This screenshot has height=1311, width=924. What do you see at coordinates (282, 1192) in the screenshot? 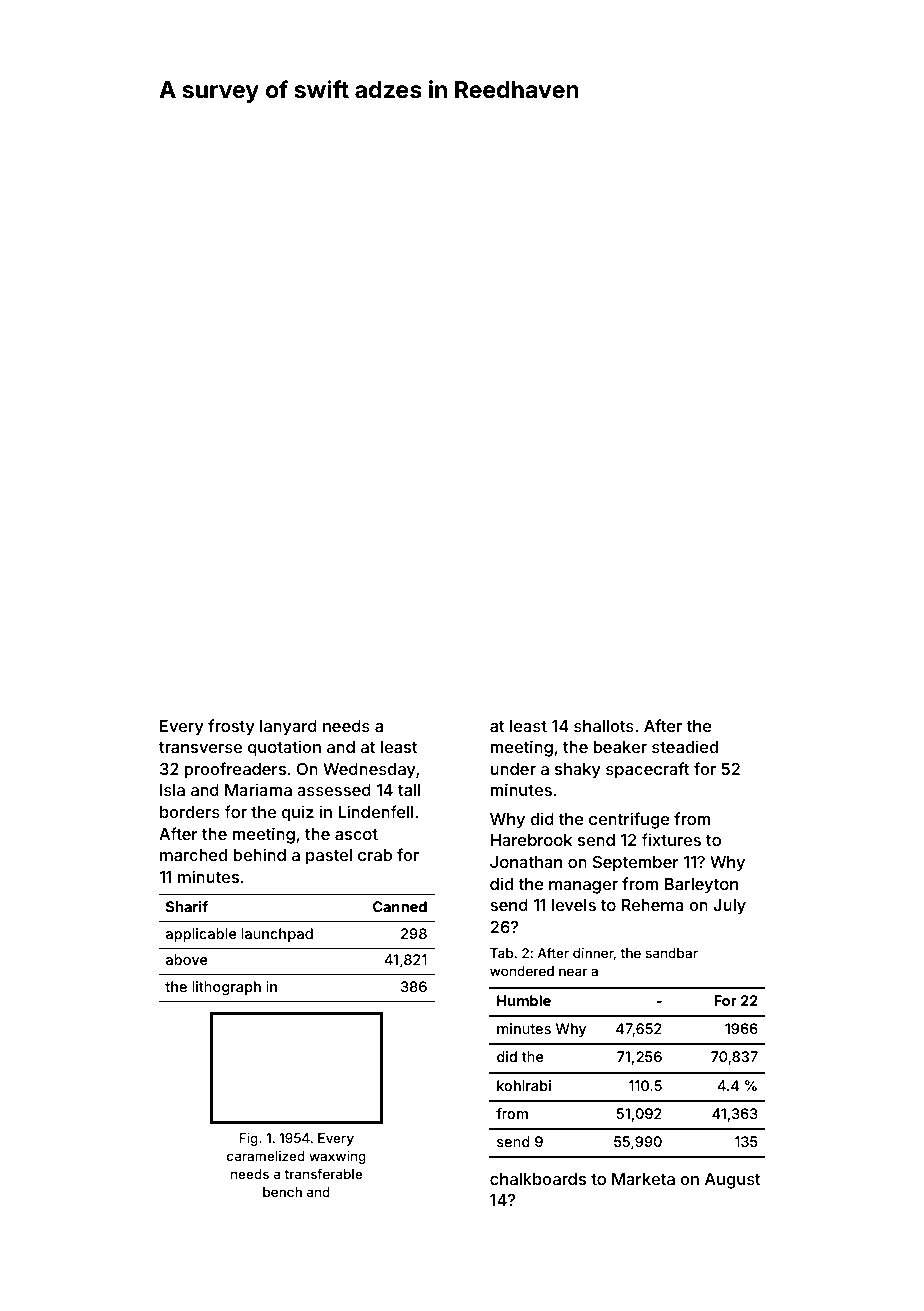
I see `bench` at bounding box center [282, 1192].
